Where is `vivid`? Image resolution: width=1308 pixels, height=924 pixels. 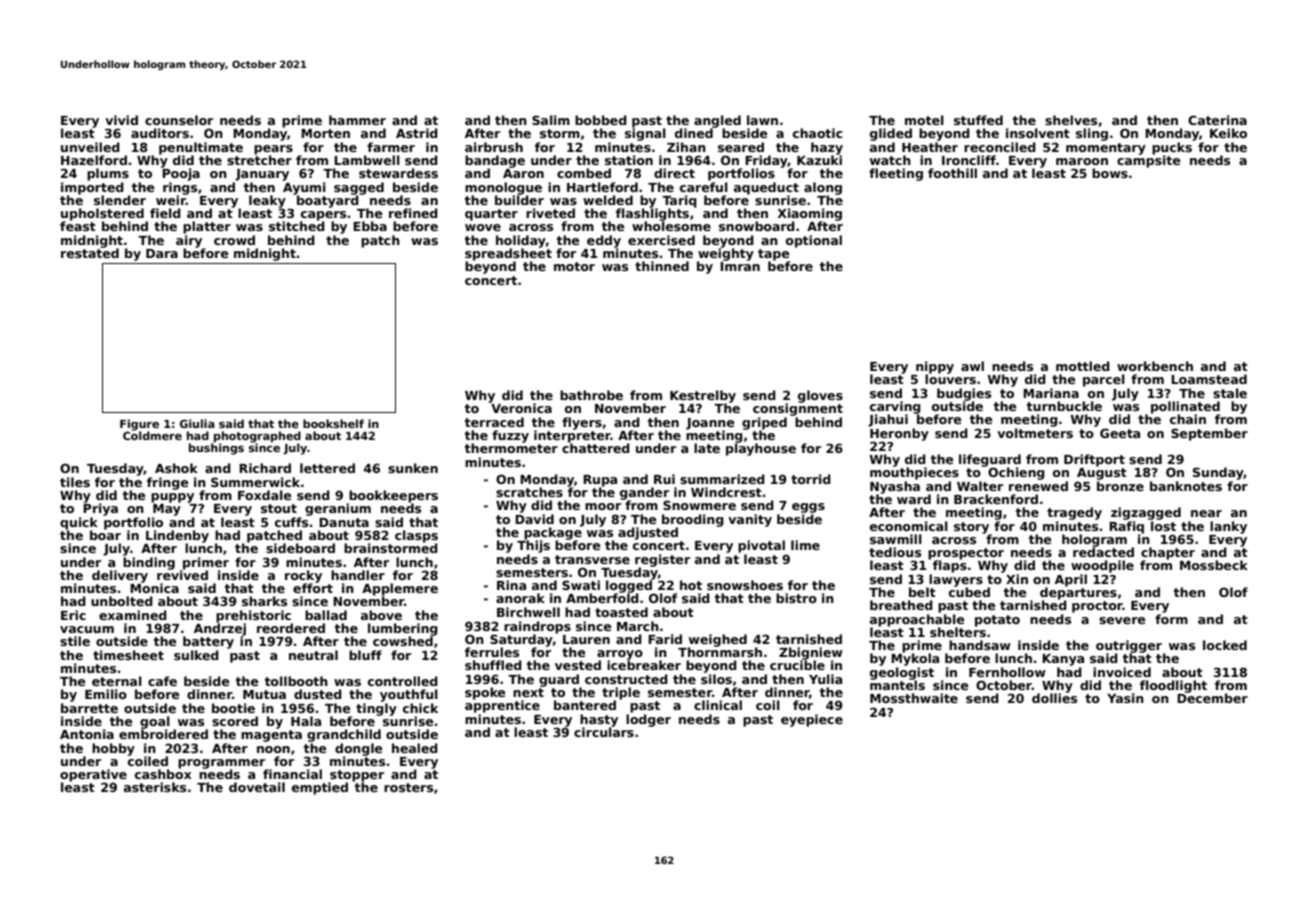 vivid is located at coordinates (121, 120).
